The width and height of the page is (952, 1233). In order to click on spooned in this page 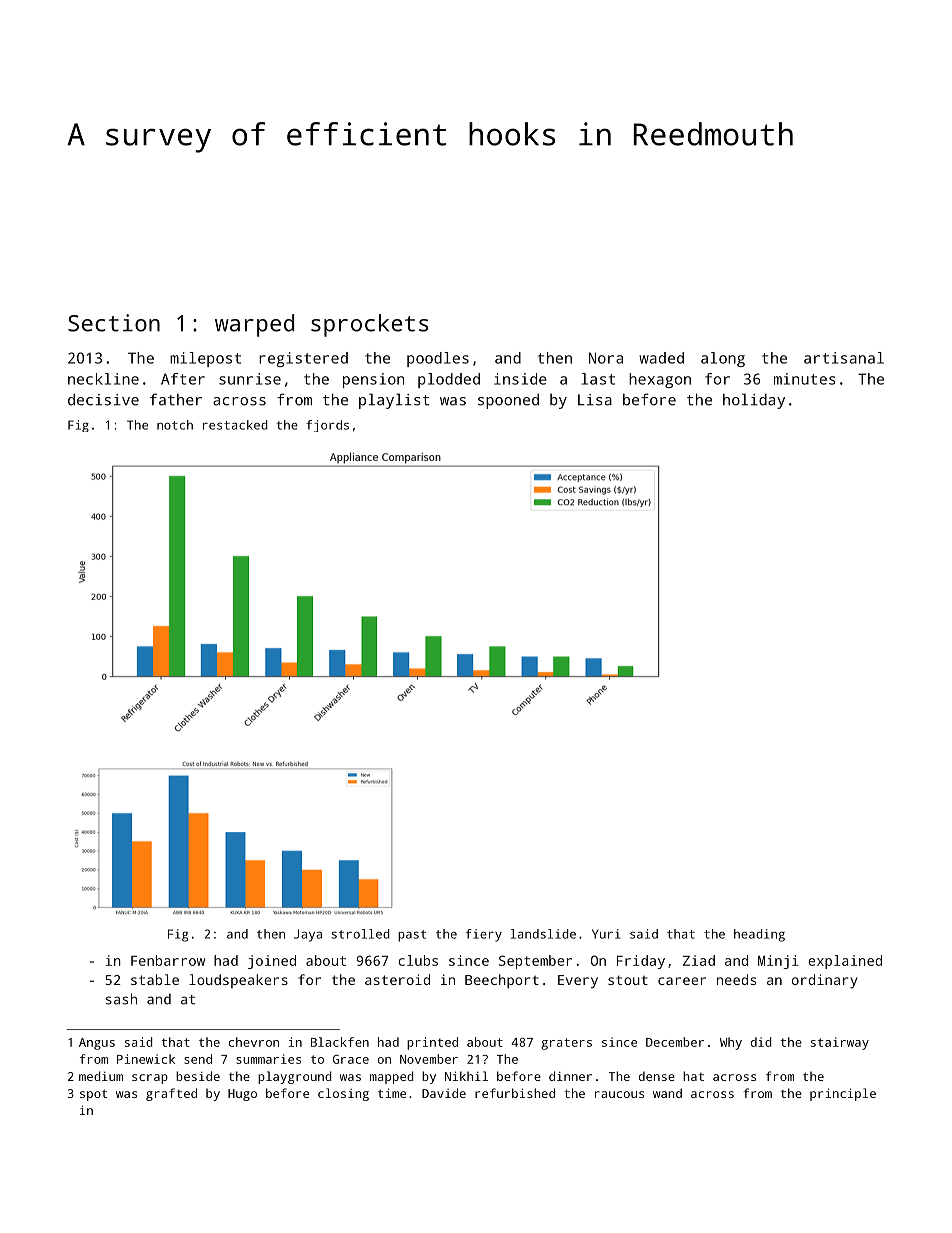, I will do `click(508, 401)`.
